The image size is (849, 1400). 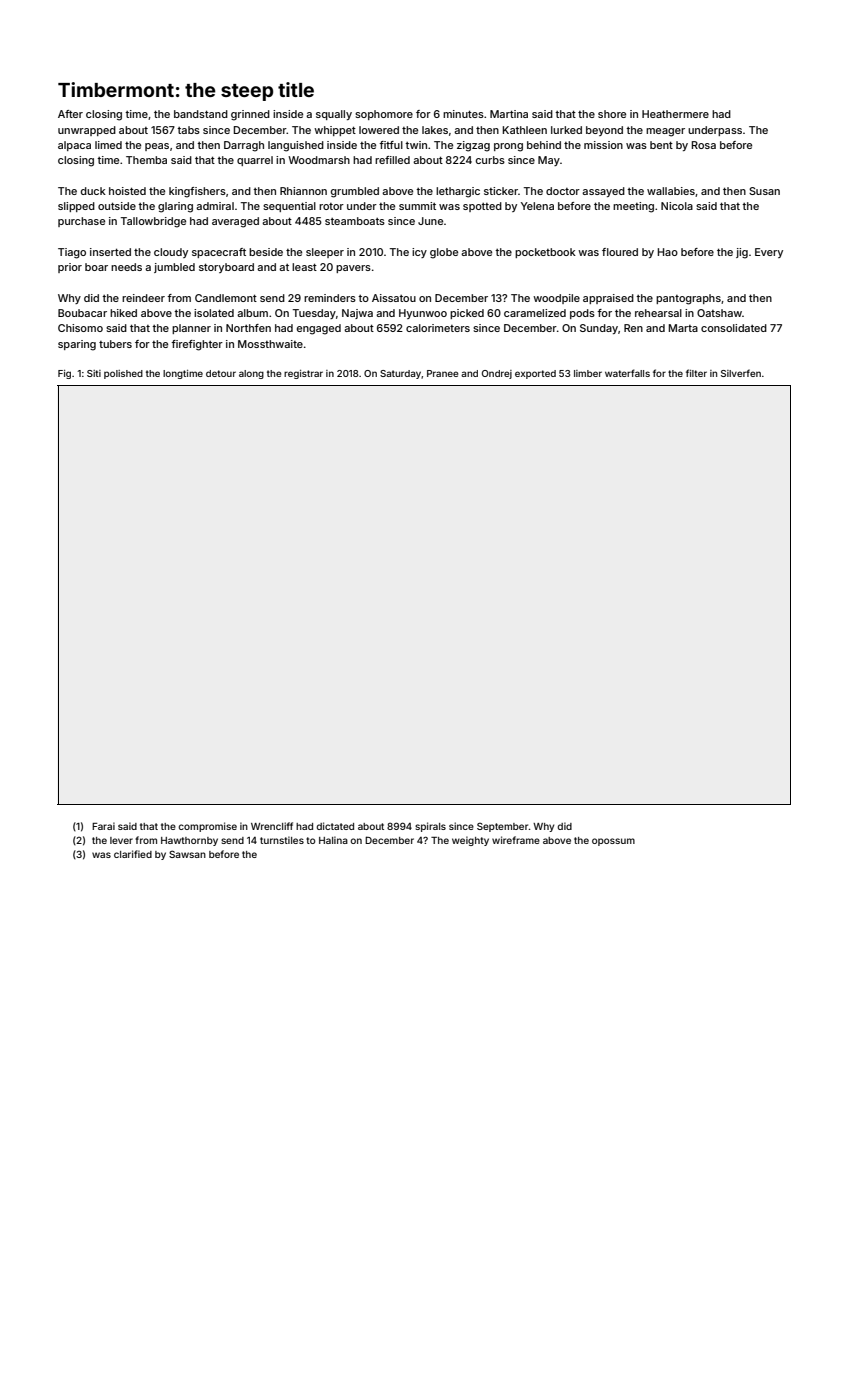 I want to click on Farai, so click(x=103, y=826).
